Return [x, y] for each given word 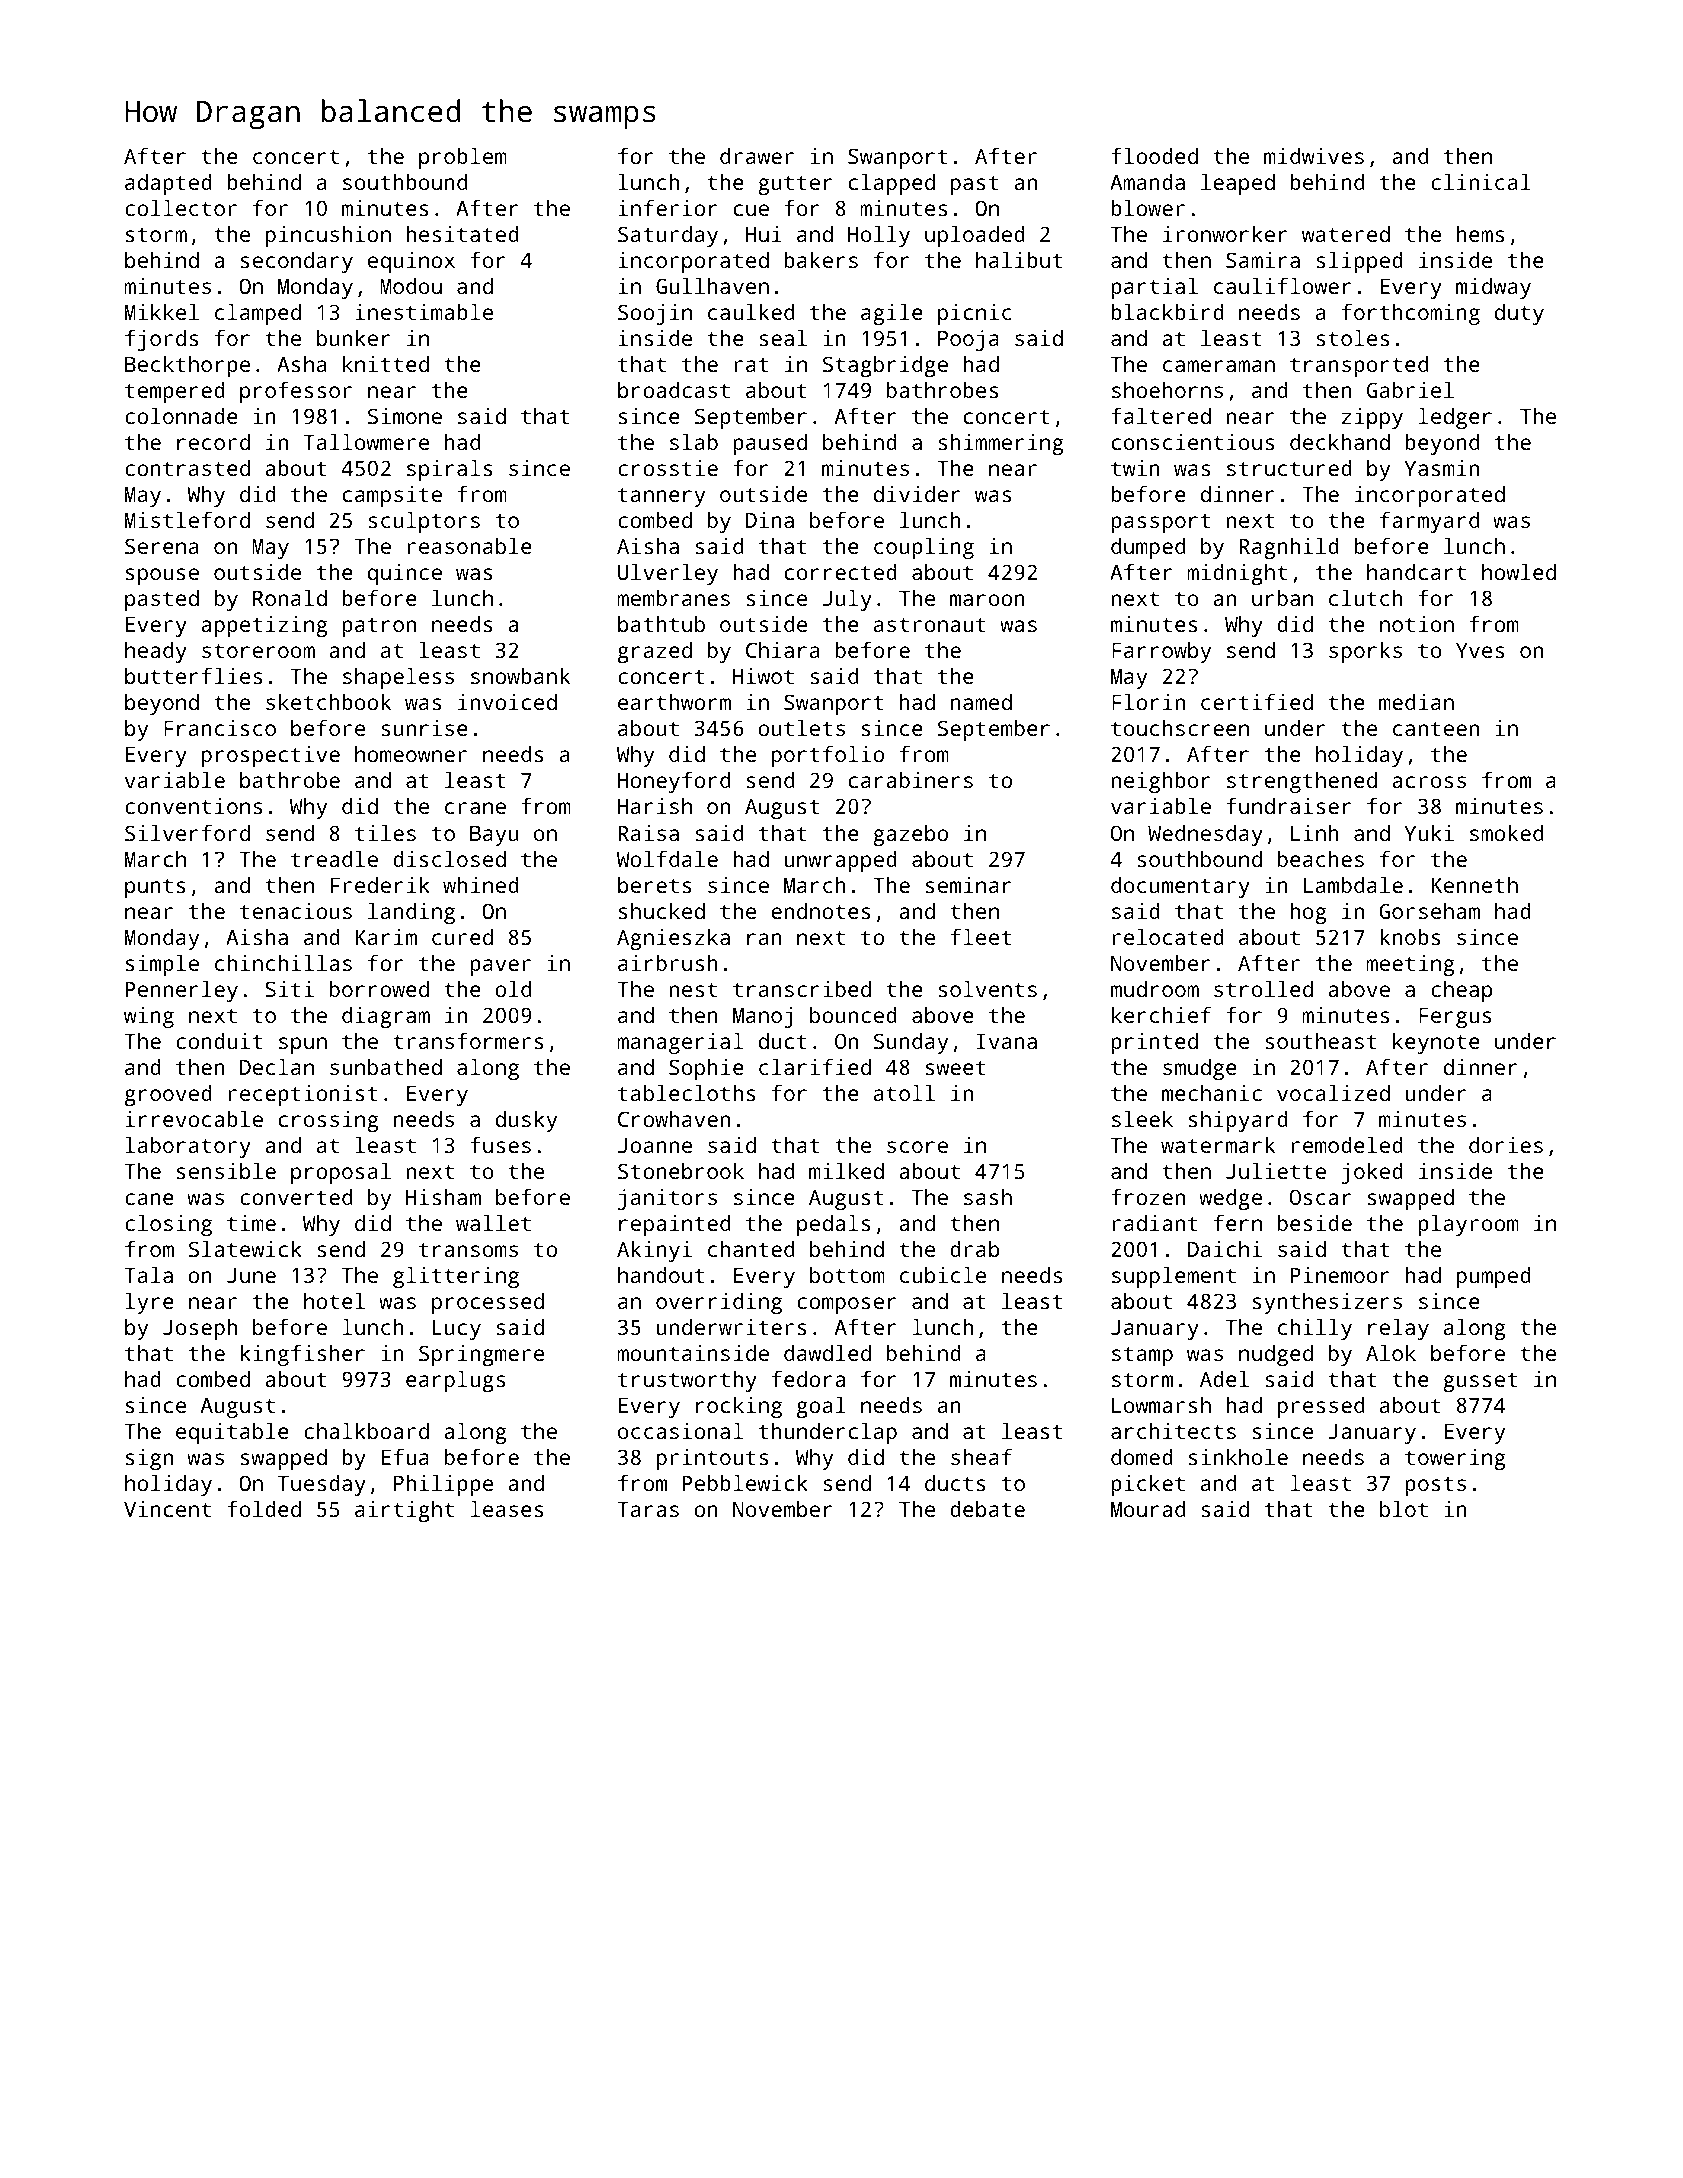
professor [296, 392]
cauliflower [1282, 285]
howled [1519, 572]
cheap [1461, 991]
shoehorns [1167, 390]
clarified [815, 1066]
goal [821, 1407]
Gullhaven [712, 286]
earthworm [674, 702]
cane [149, 1199]
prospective [271, 756]
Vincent [167, 1509]
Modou [411, 286]
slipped [1359, 262]
